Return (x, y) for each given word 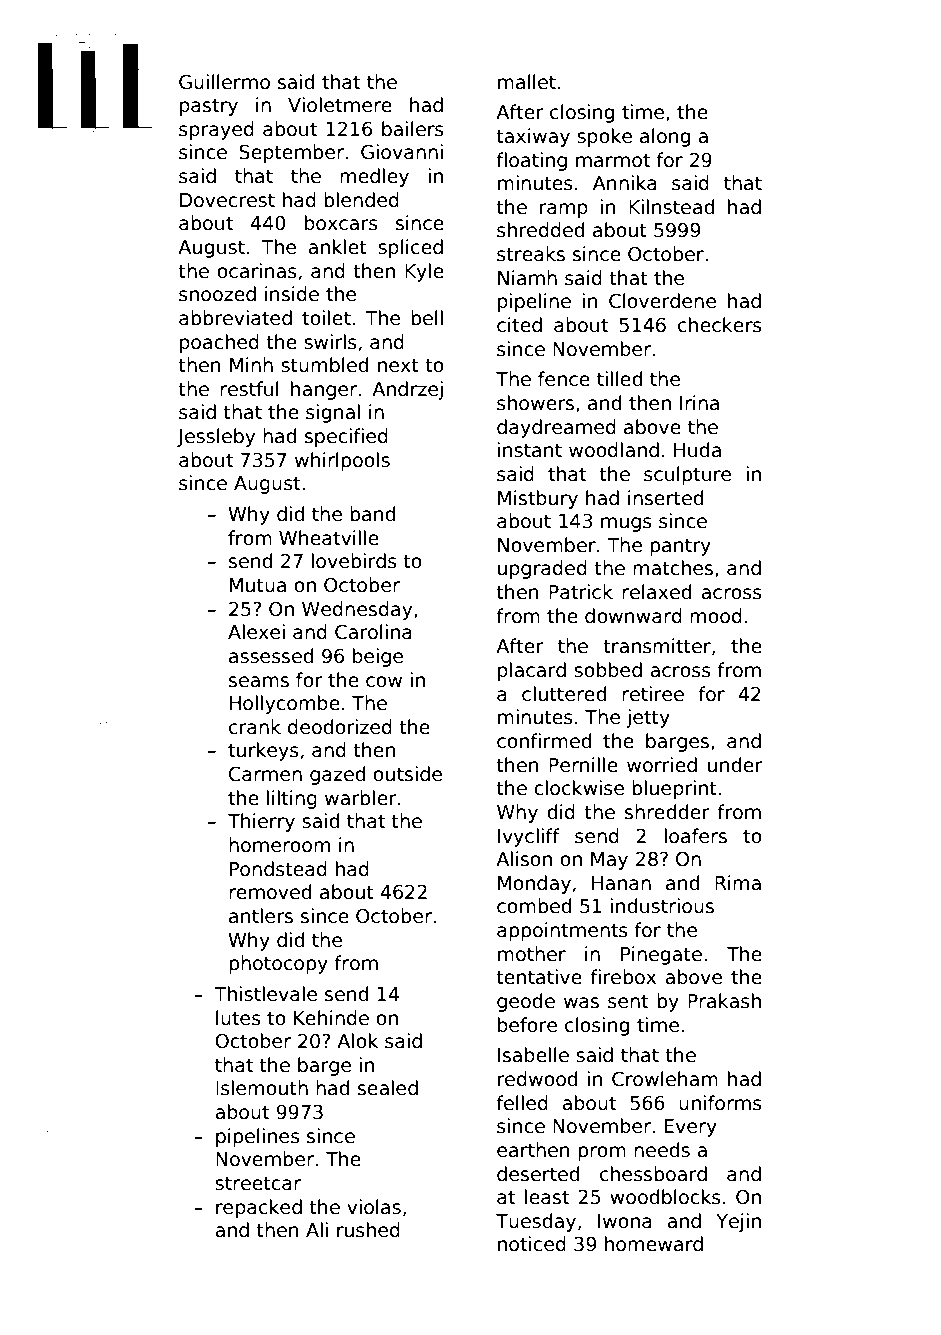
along (665, 137)
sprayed (216, 130)
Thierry (261, 822)
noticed (532, 1244)
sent (628, 1001)
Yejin (738, 1222)
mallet (527, 82)
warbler (361, 798)
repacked (259, 1208)
